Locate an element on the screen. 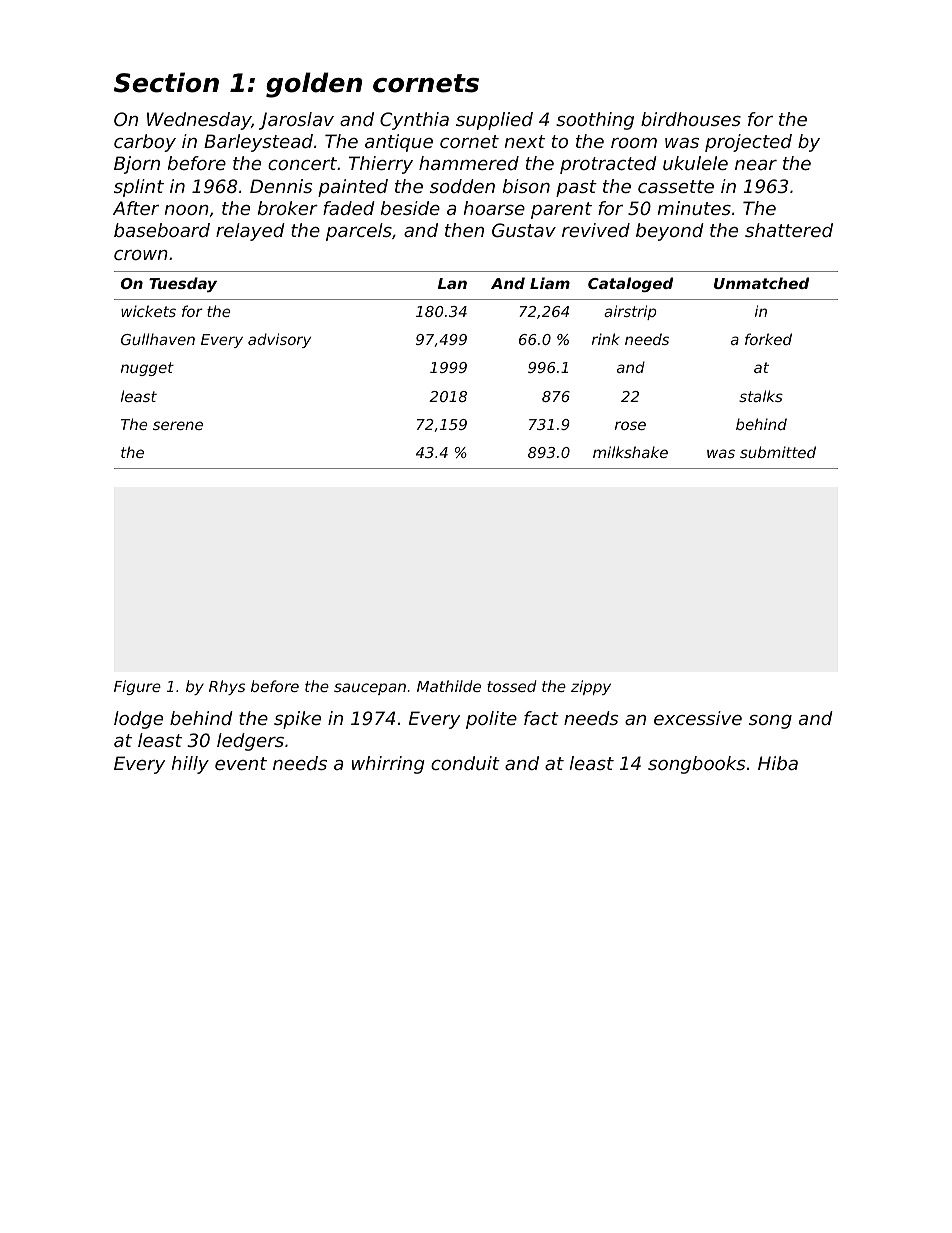  baseboard is located at coordinates (162, 230).
